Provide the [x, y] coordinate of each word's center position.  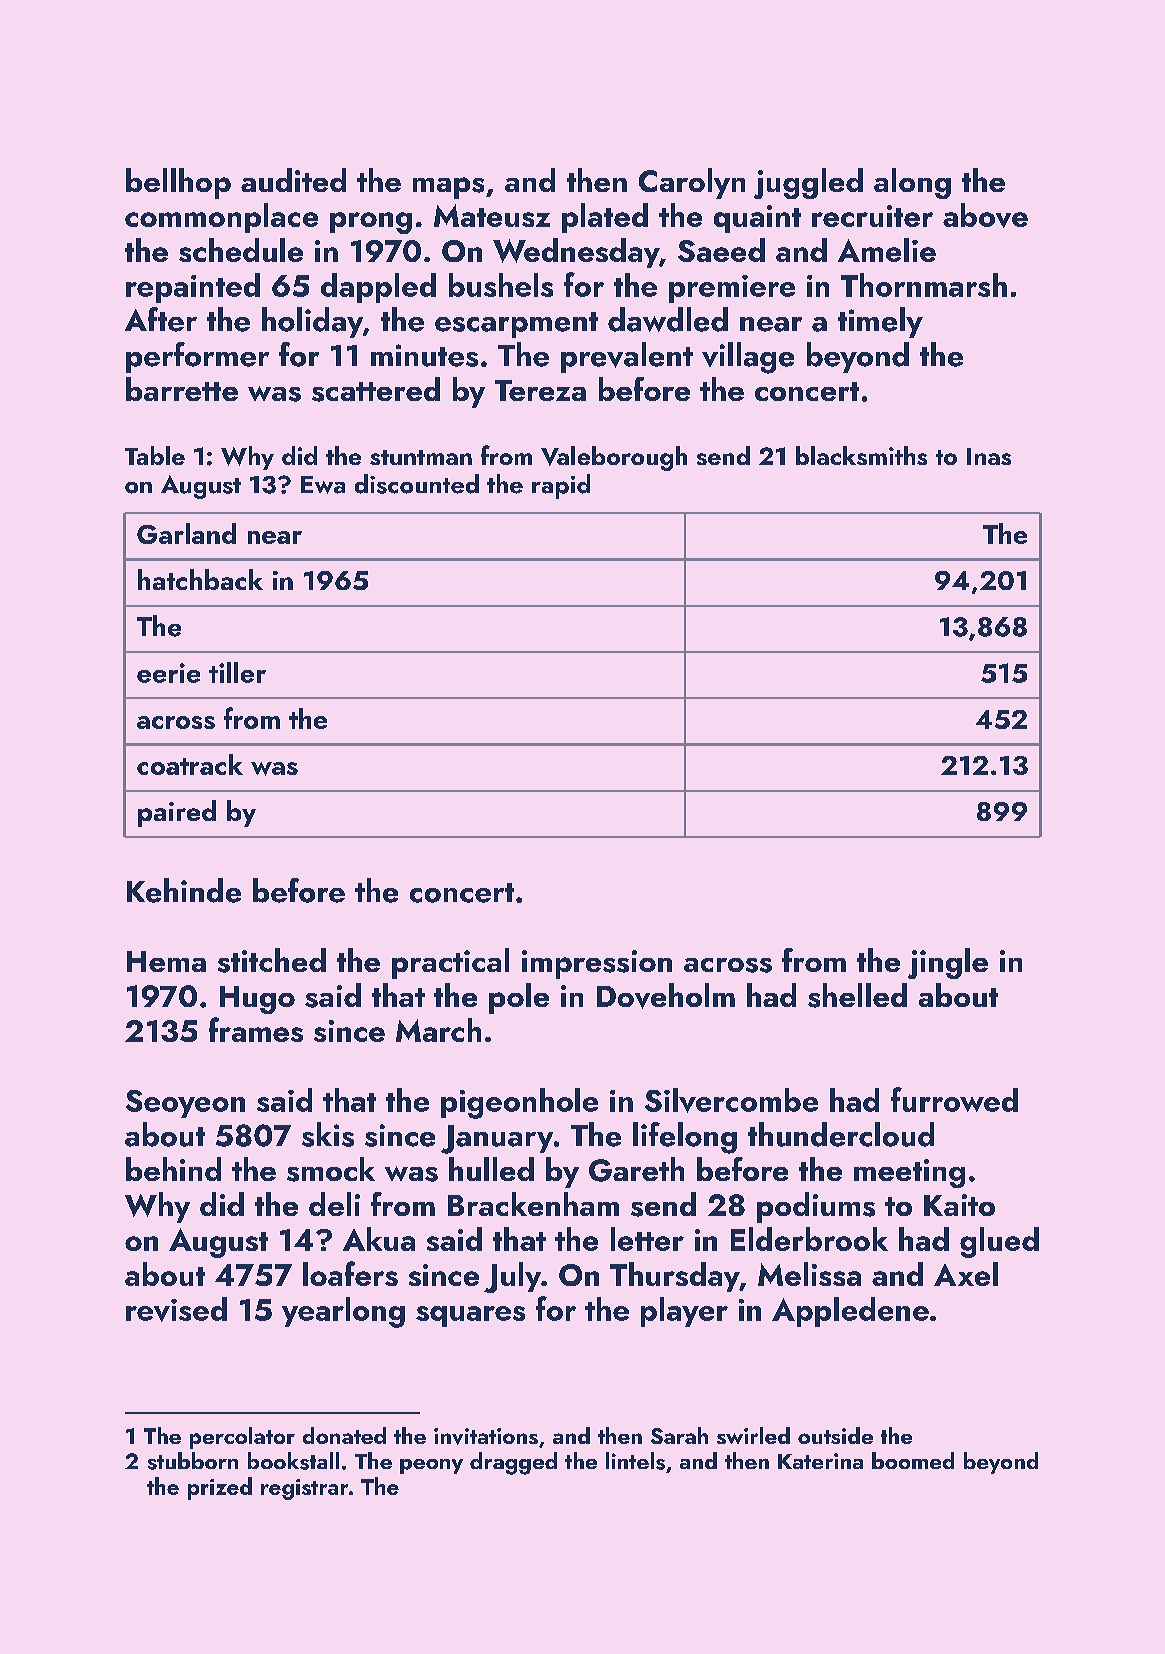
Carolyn [692, 183]
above [985, 215]
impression [597, 964]
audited [293, 180]
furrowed [954, 1099]
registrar [304, 1489]
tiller [237, 672]
